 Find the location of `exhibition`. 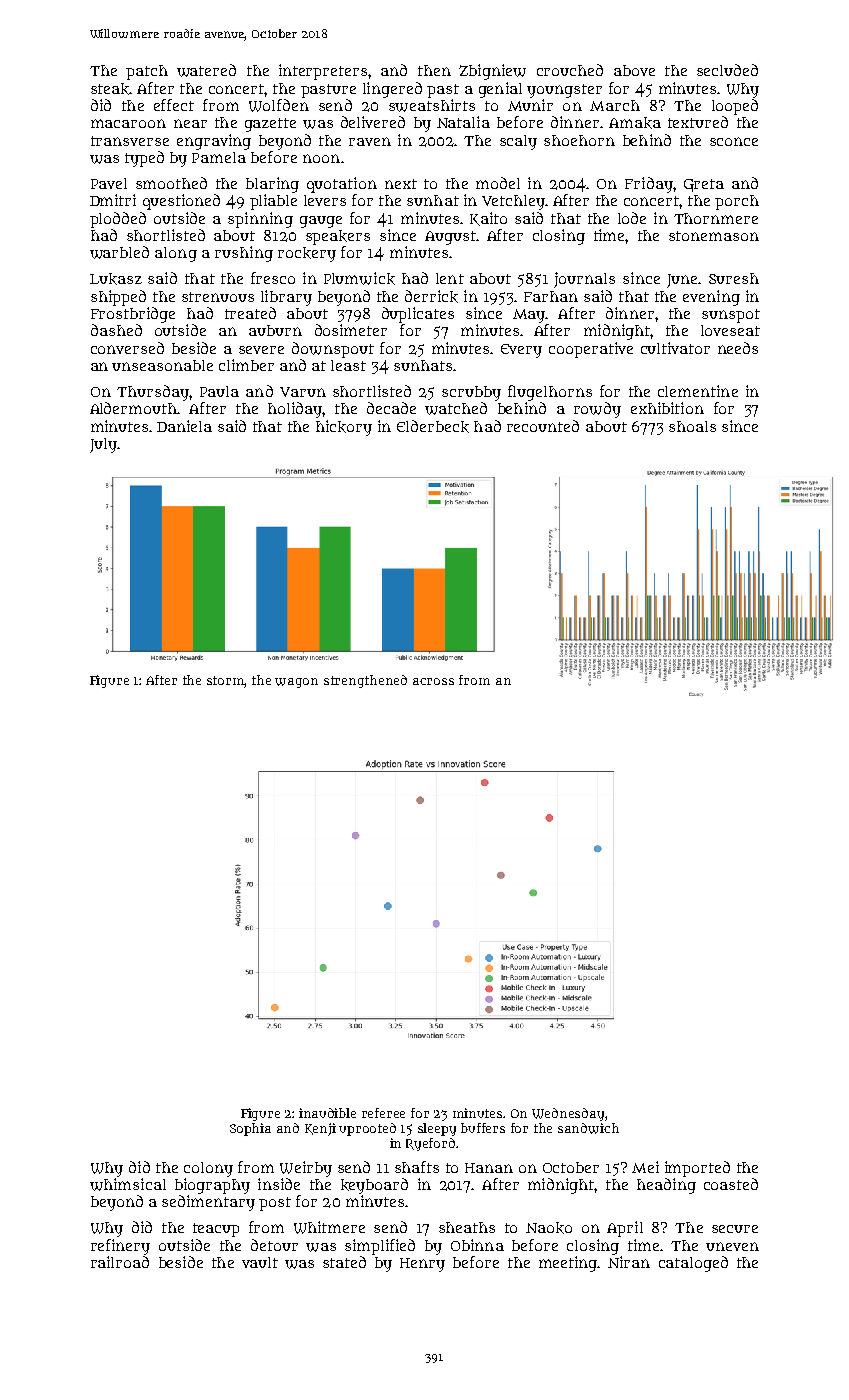

exhibition is located at coordinates (667, 408).
